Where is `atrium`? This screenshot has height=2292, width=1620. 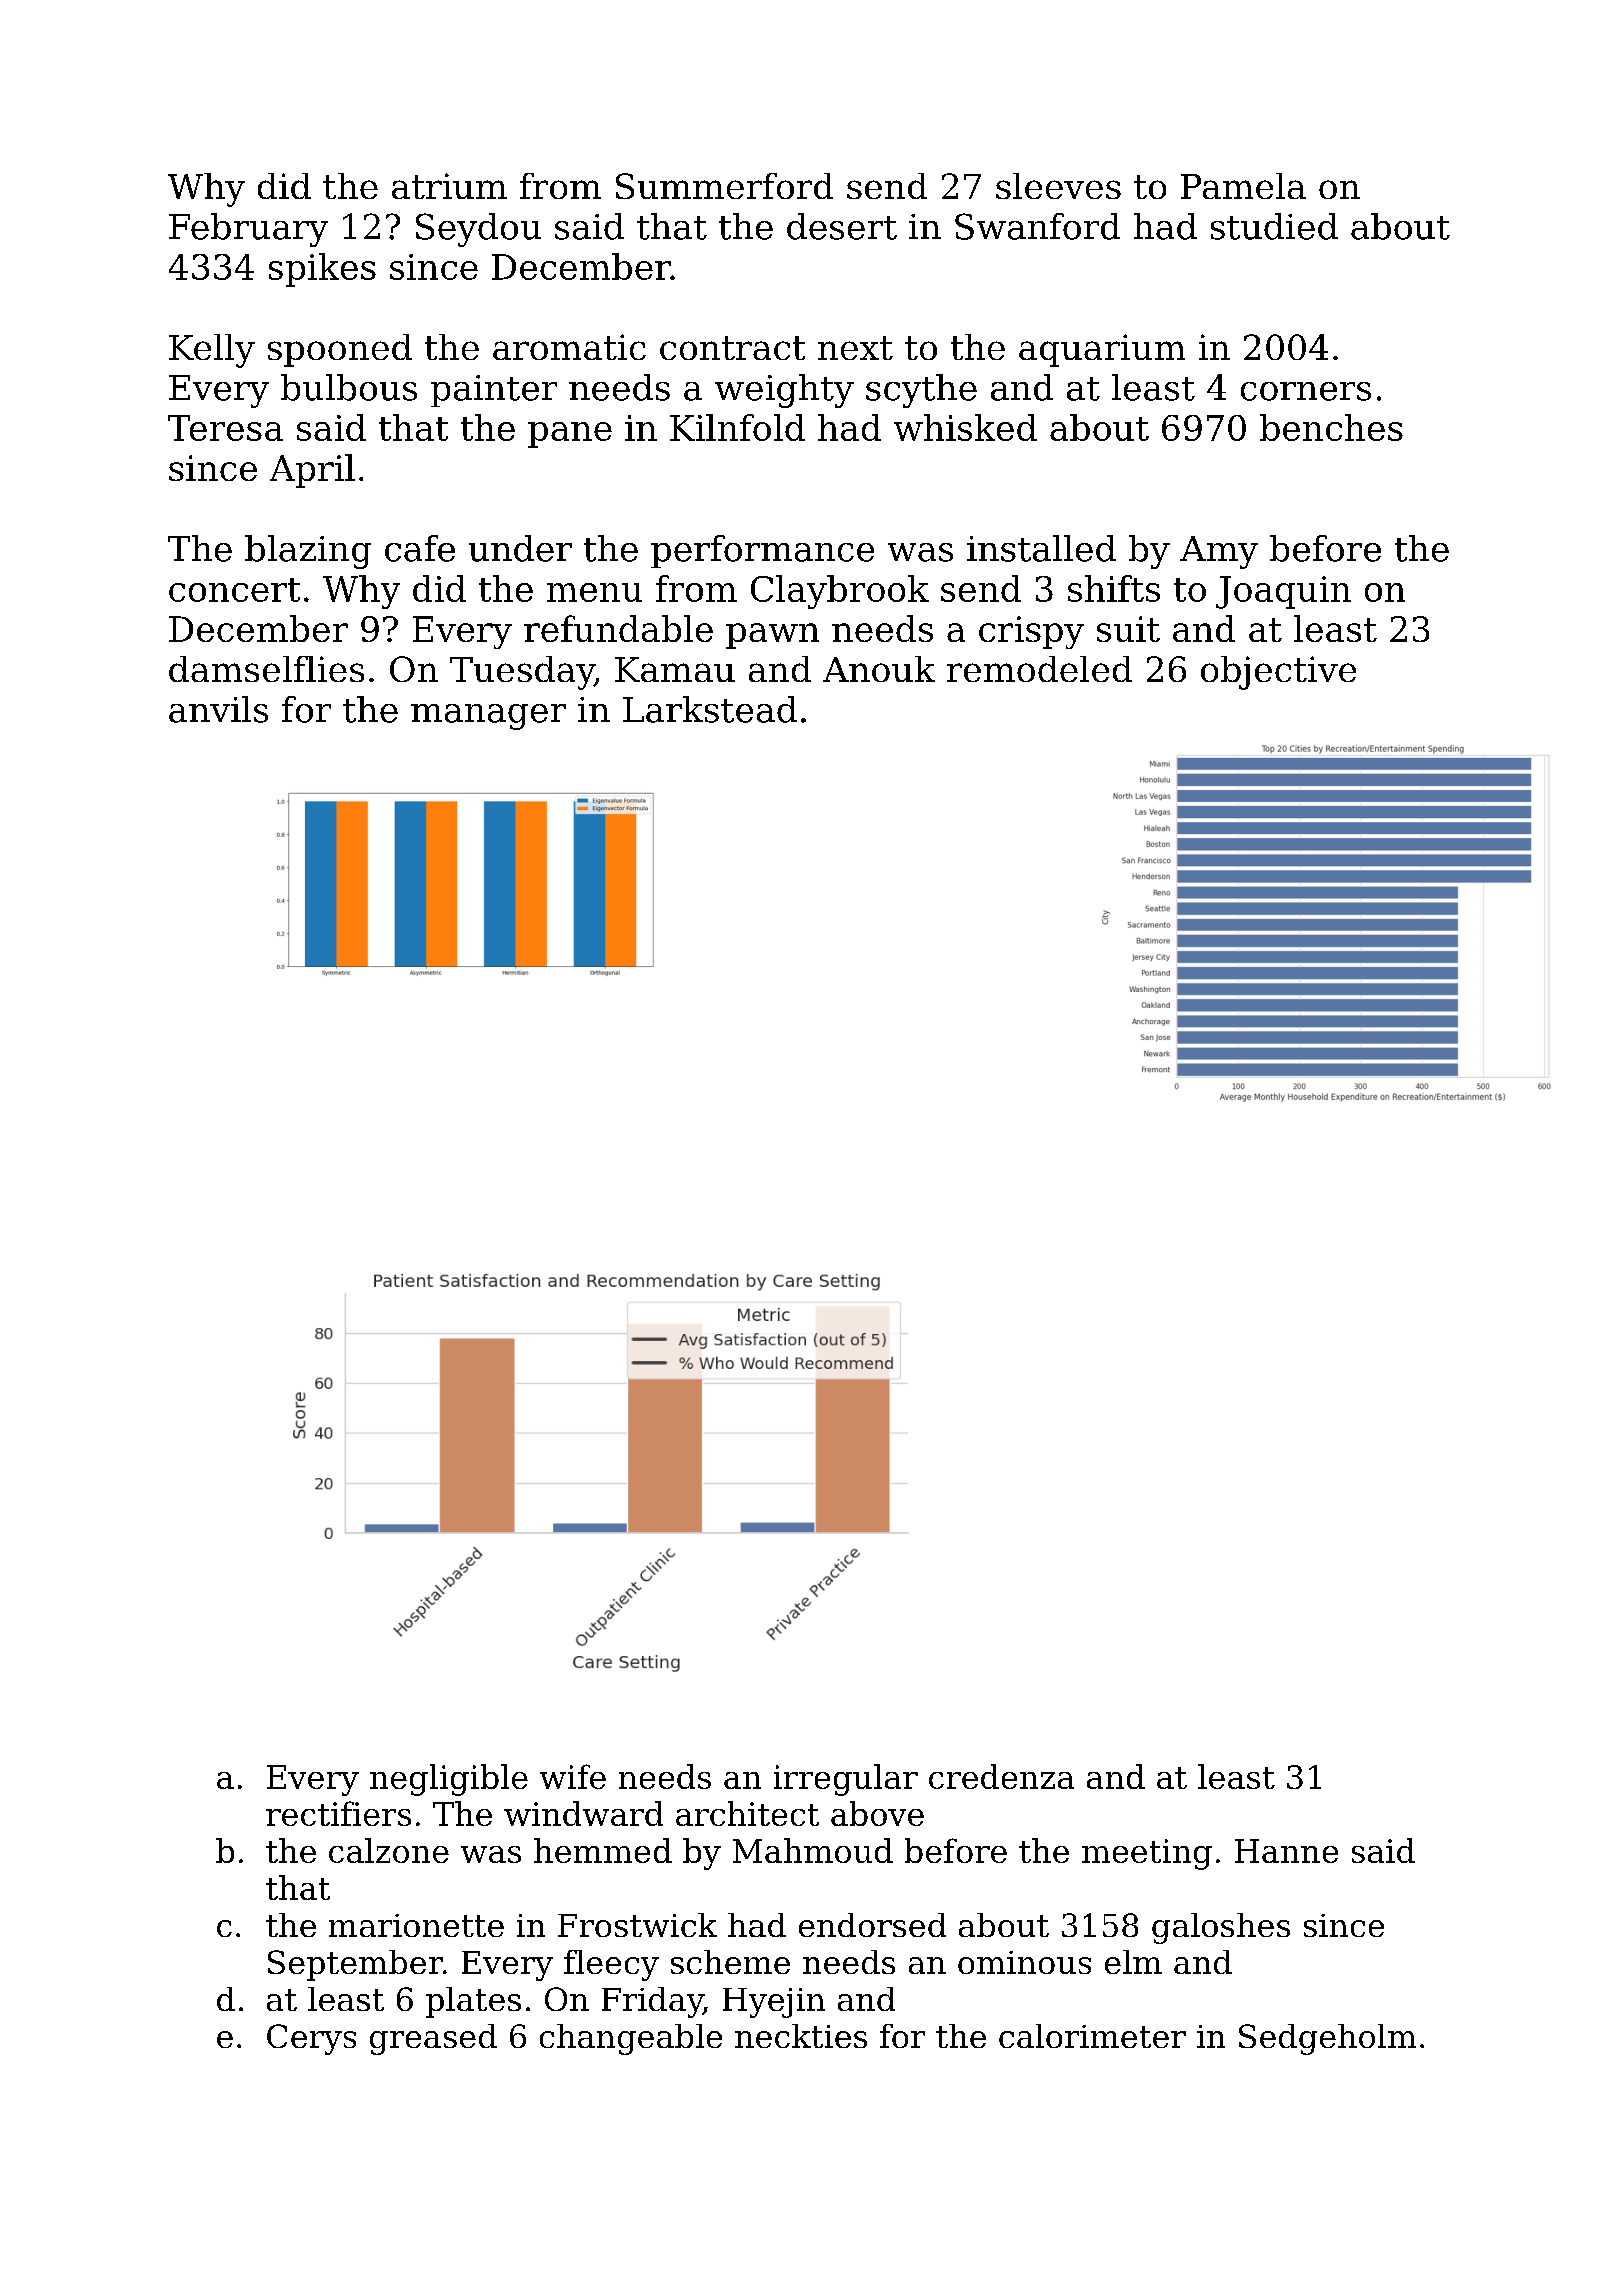 atrium is located at coordinates (449, 186).
